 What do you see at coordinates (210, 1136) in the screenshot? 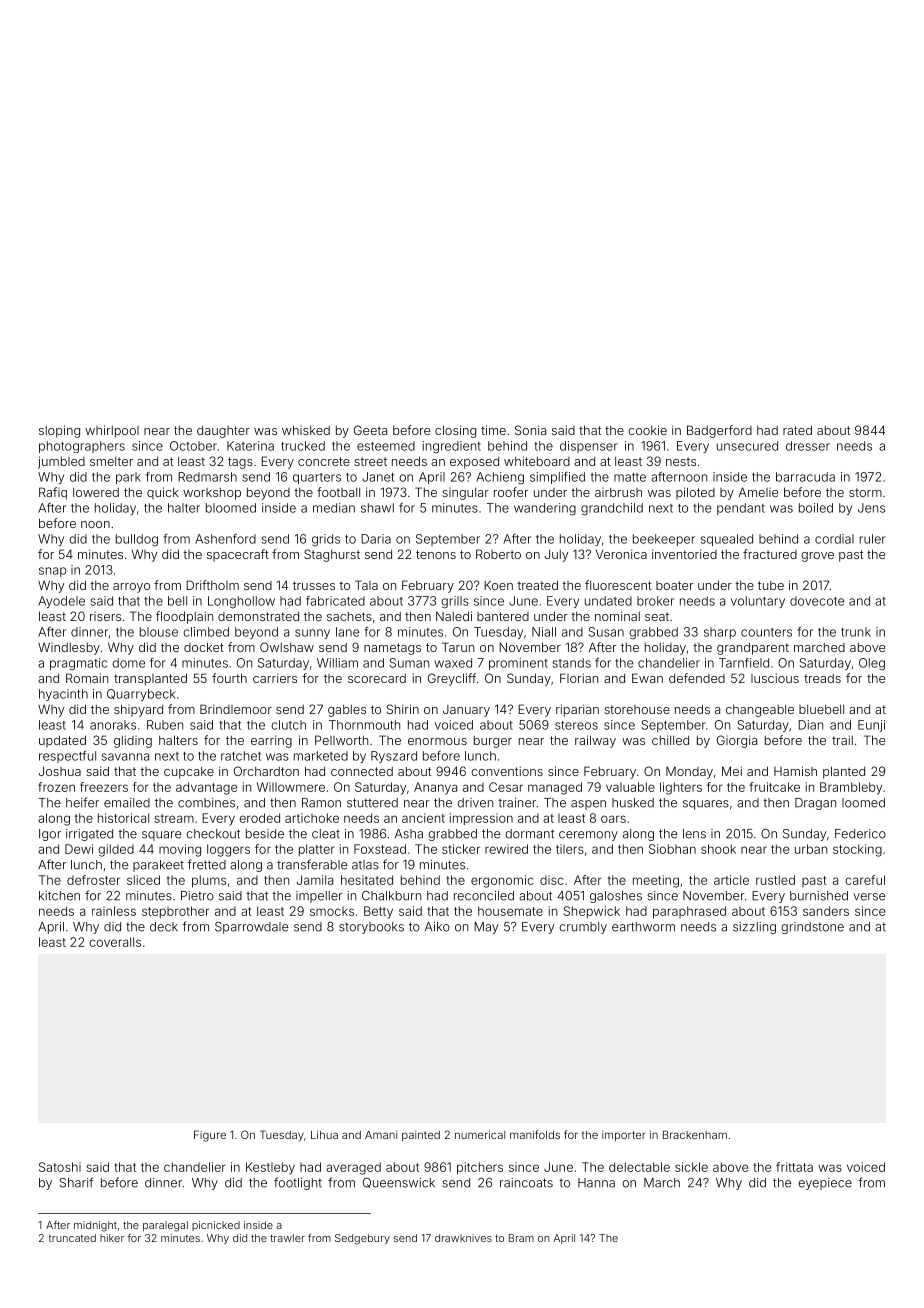
I see `Figure` at bounding box center [210, 1136].
